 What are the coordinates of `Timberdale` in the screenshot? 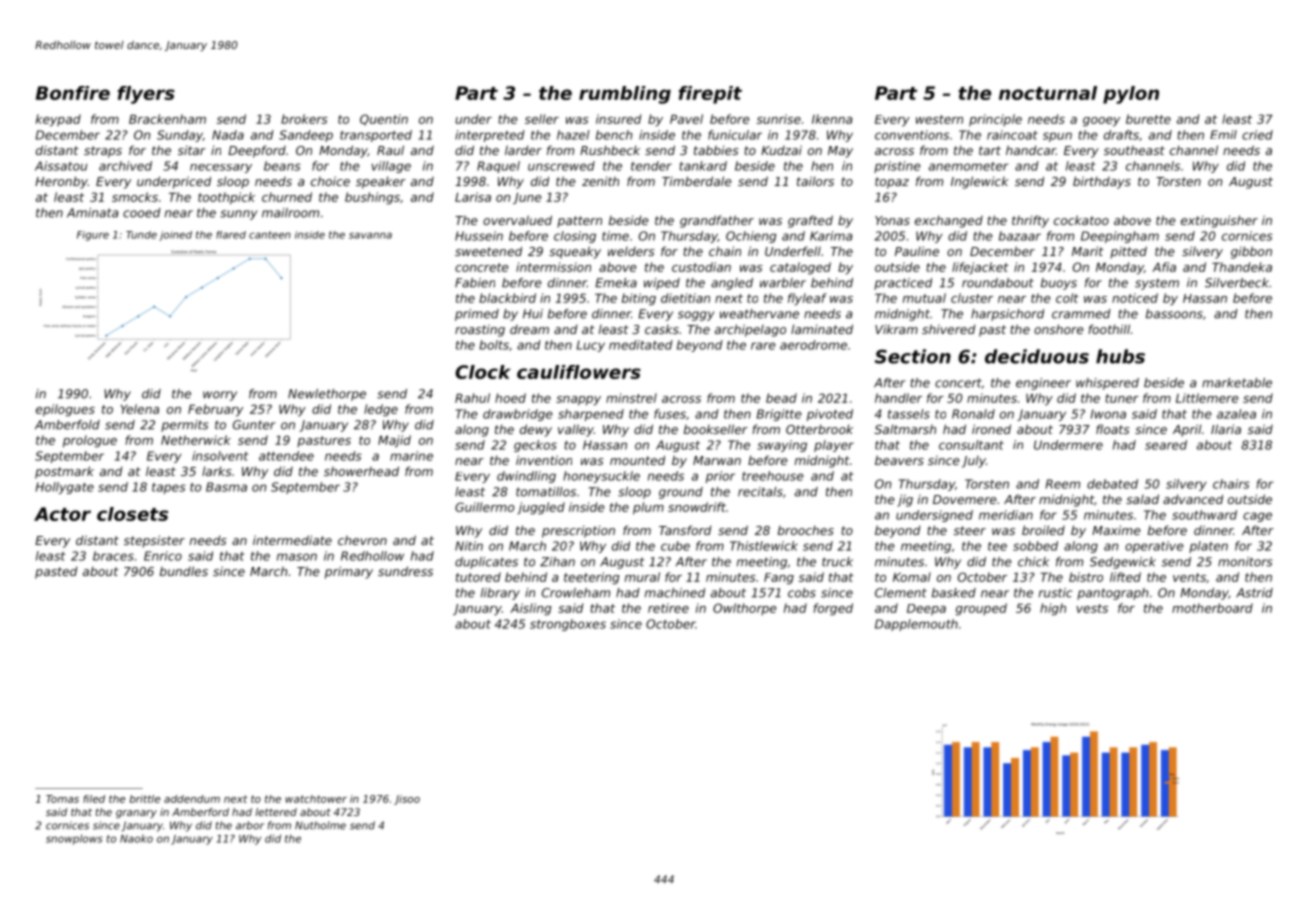 It's located at (697, 181).
